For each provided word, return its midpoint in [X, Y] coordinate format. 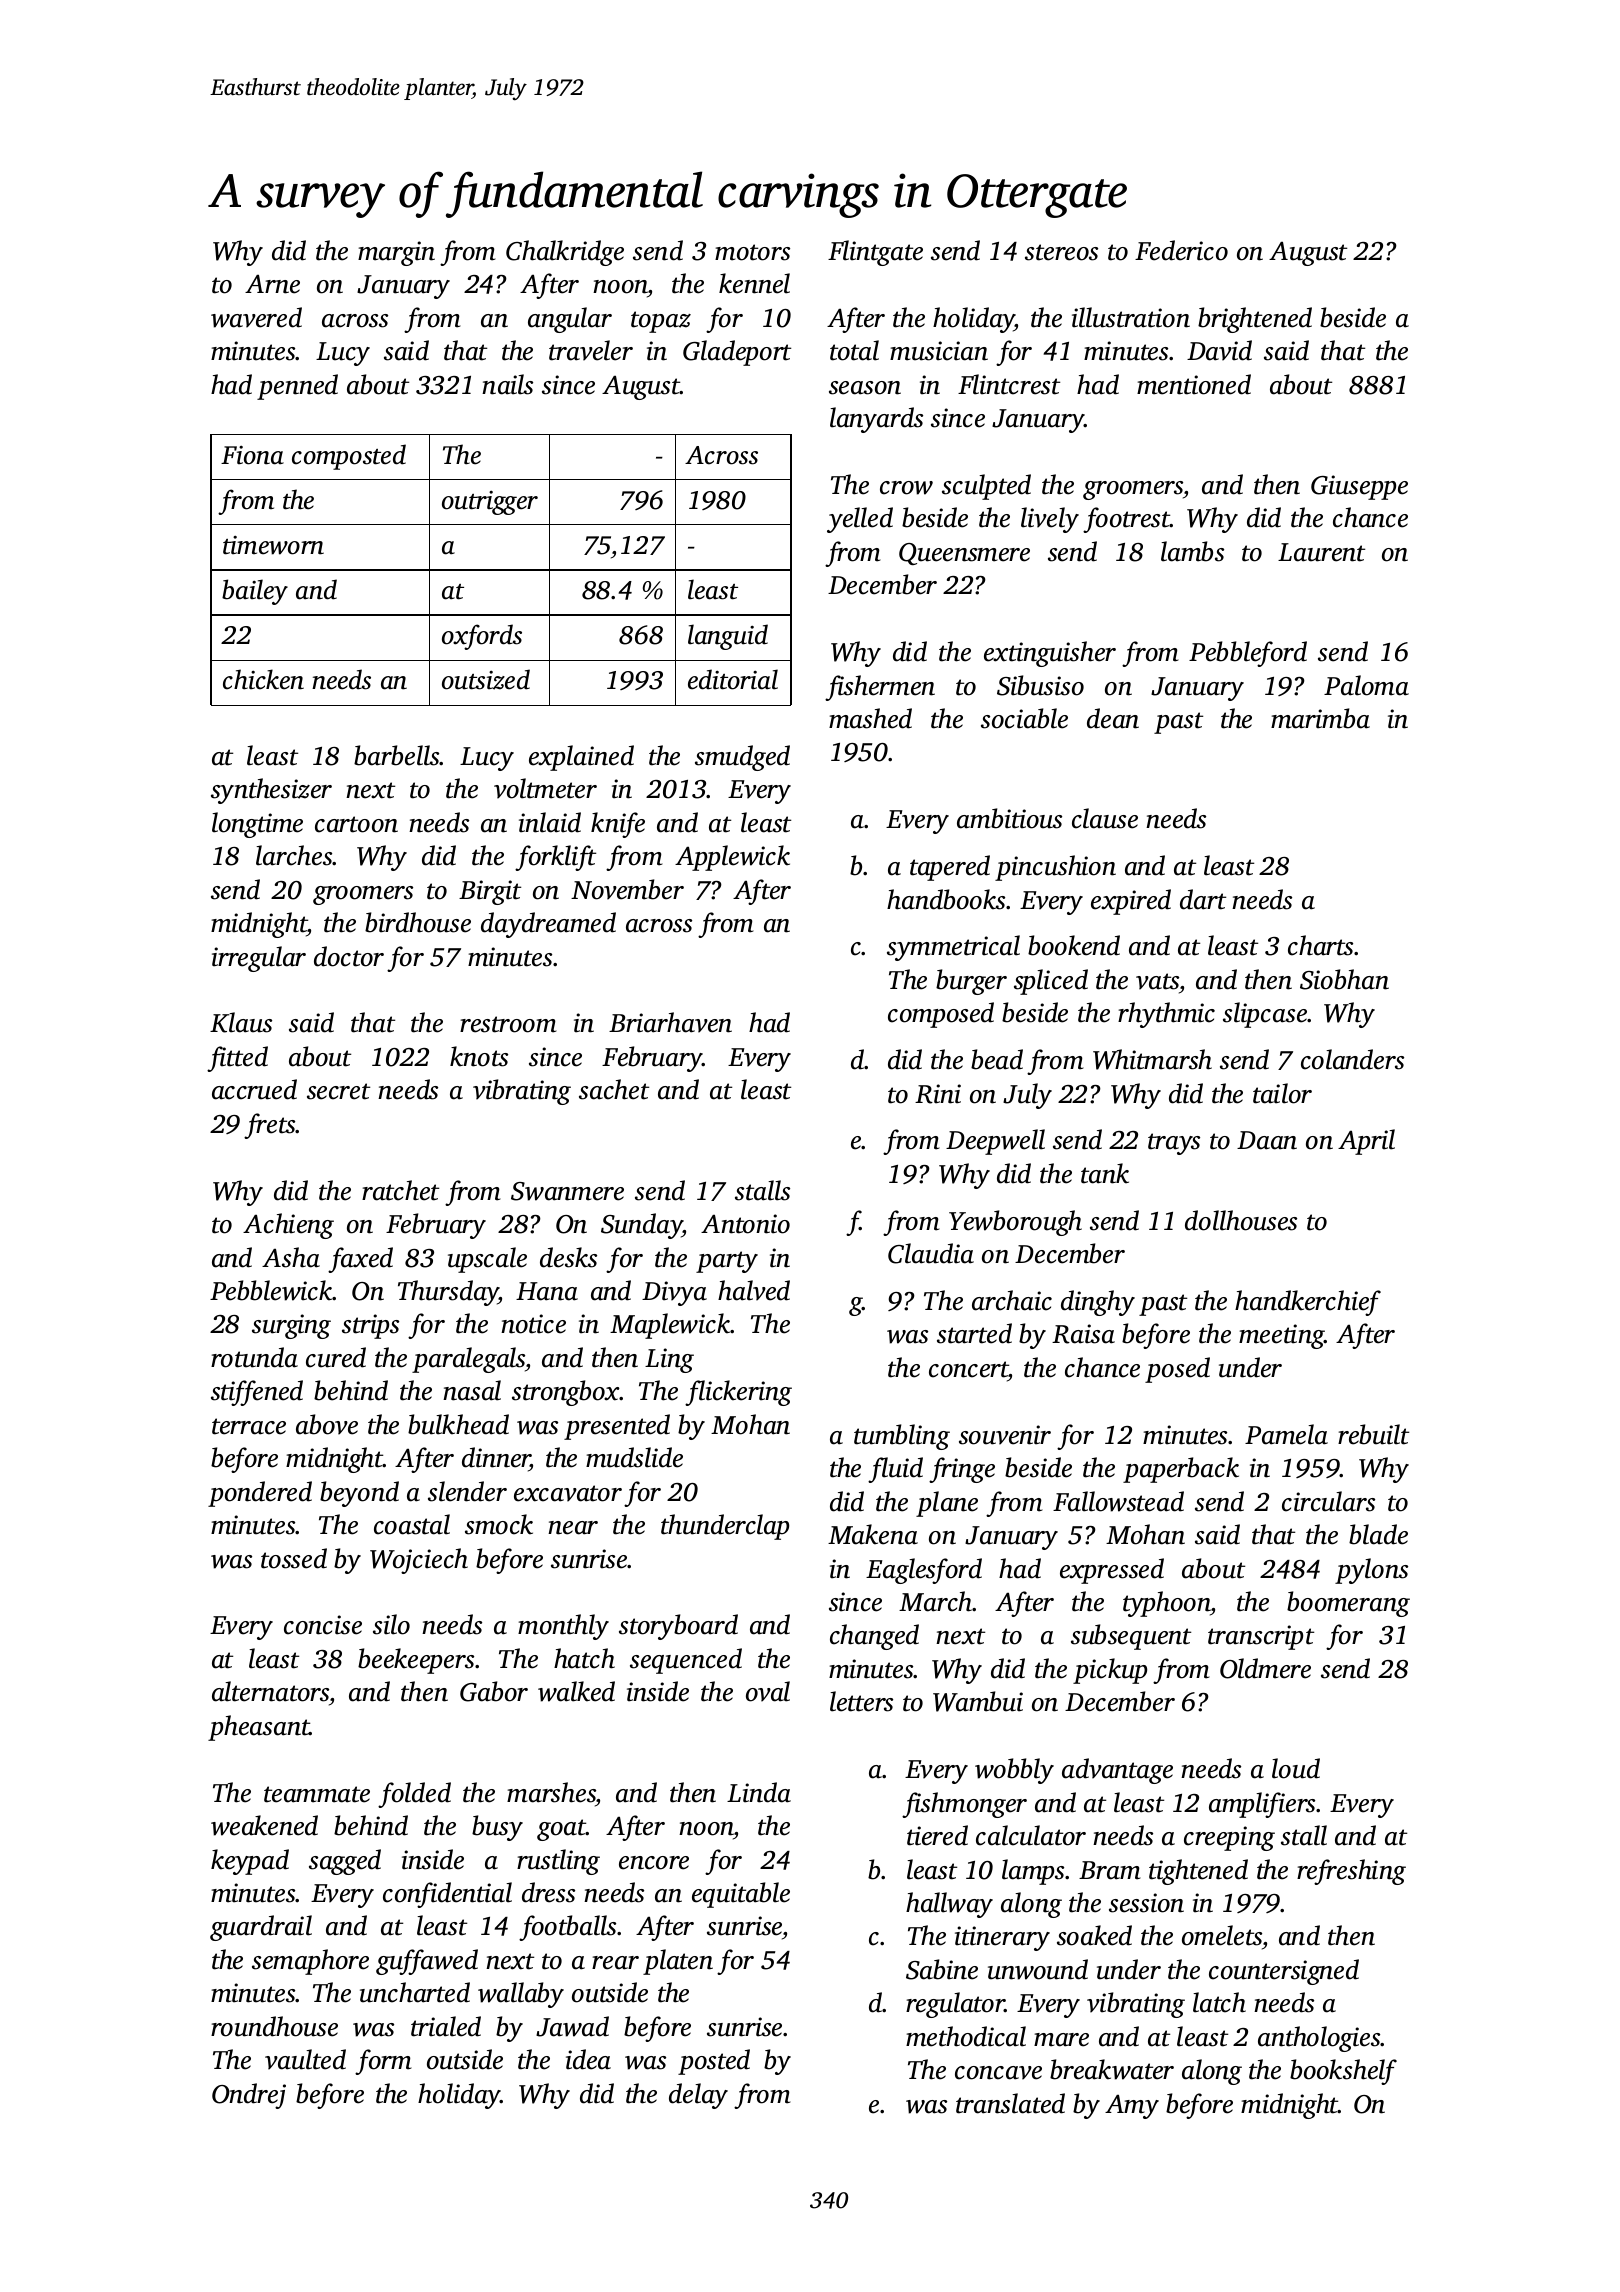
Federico [1181, 250]
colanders [1352, 1059]
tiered [937, 1835]
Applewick [732, 858]
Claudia [931, 1253]
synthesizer [271, 791]
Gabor [494, 1691]
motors [752, 252]
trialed [446, 2026]
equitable [741, 1895]
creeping [1229, 1838]
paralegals [469, 1360]
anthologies [1319, 2039]
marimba [1320, 718]
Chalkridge [565, 253]
